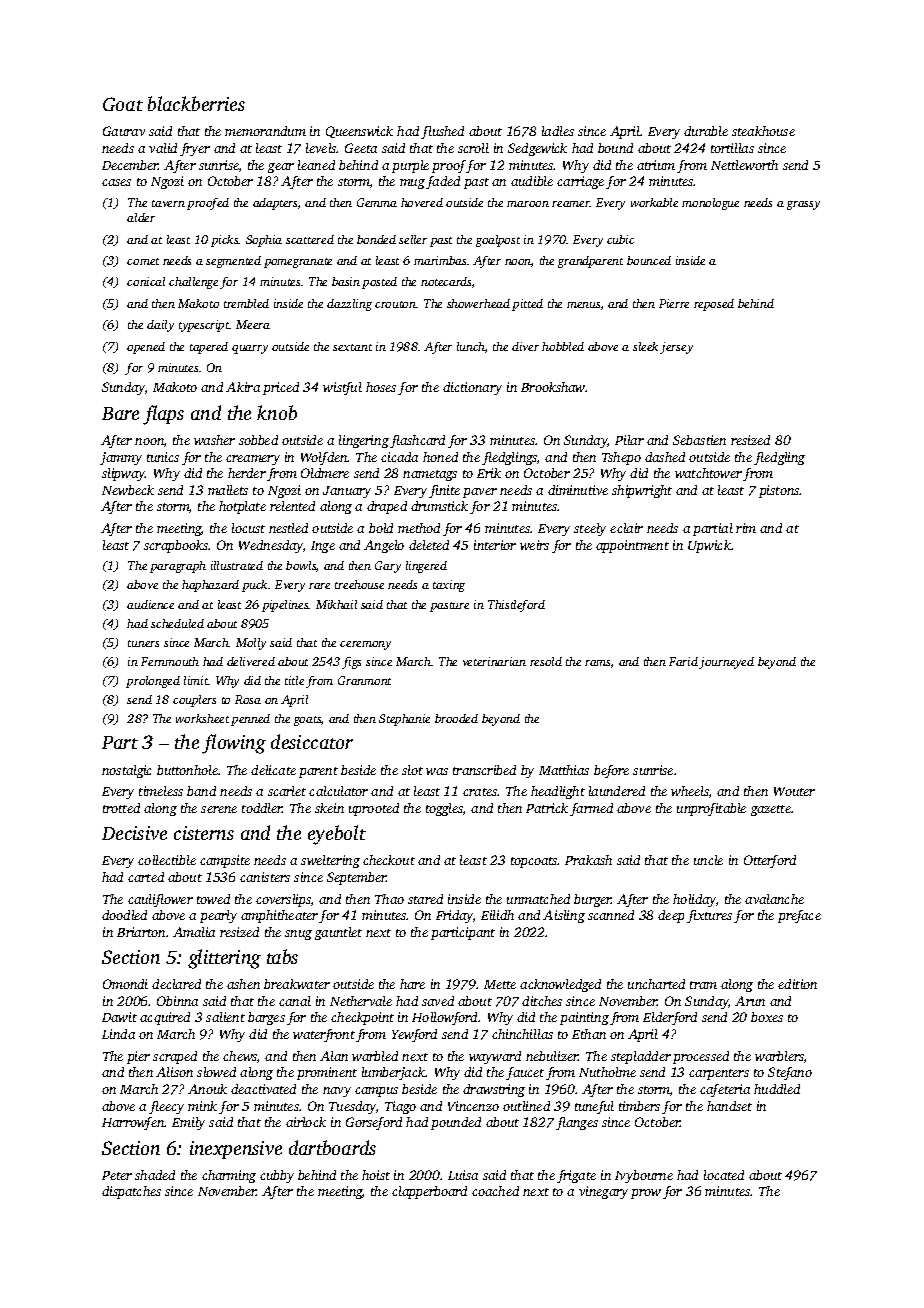 This page has width=924, height=1308. Describe the element at coordinates (534, 862) in the page. I see `topcoats` at that location.
